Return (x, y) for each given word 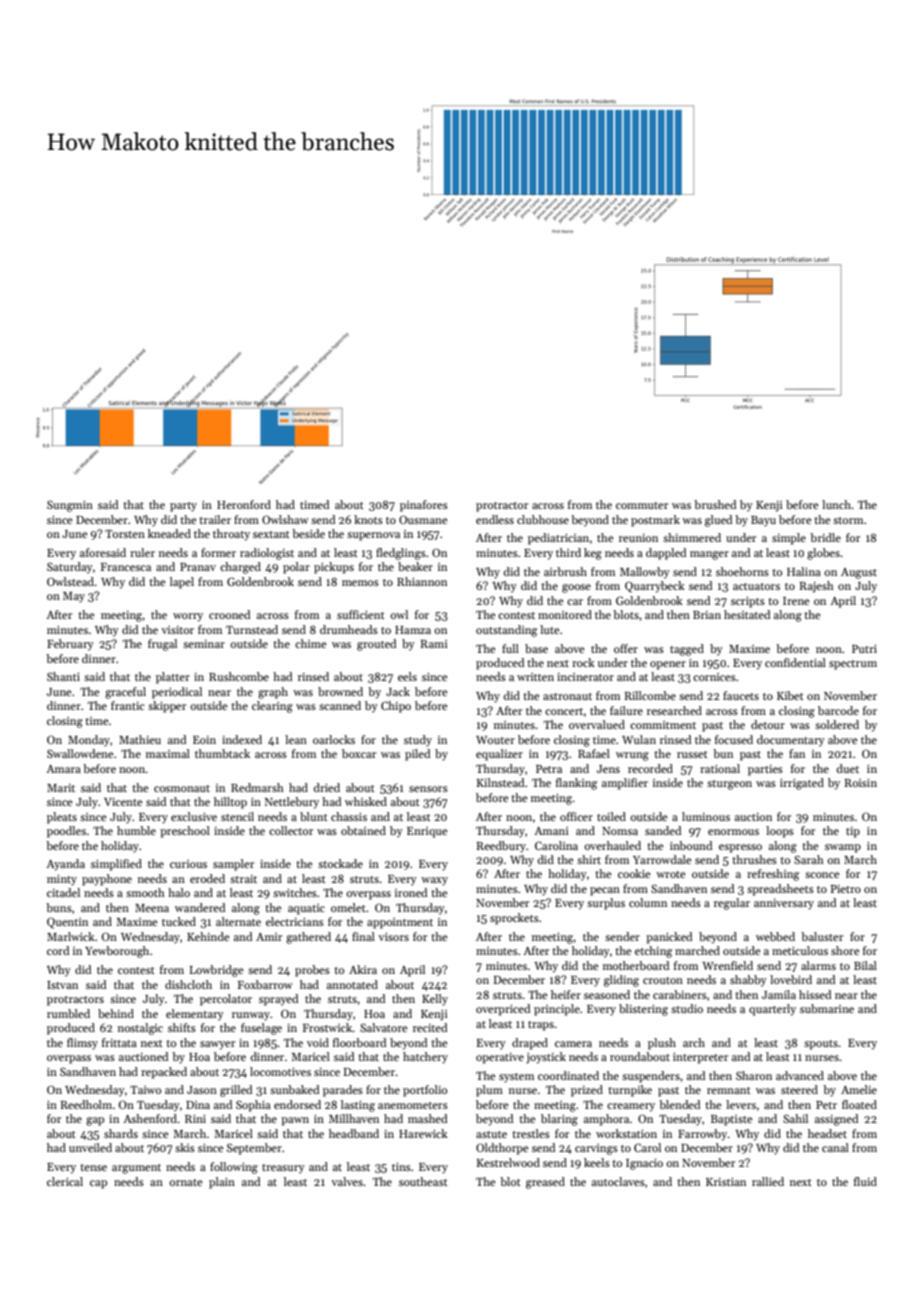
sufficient (361, 614)
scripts (748, 602)
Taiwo (145, 1090)
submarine (827, 1008)
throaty (231, 535)
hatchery (425, 1058)
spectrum (853, 665)
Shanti (63, 676)
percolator (226, 1000)
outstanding (506, 631)
